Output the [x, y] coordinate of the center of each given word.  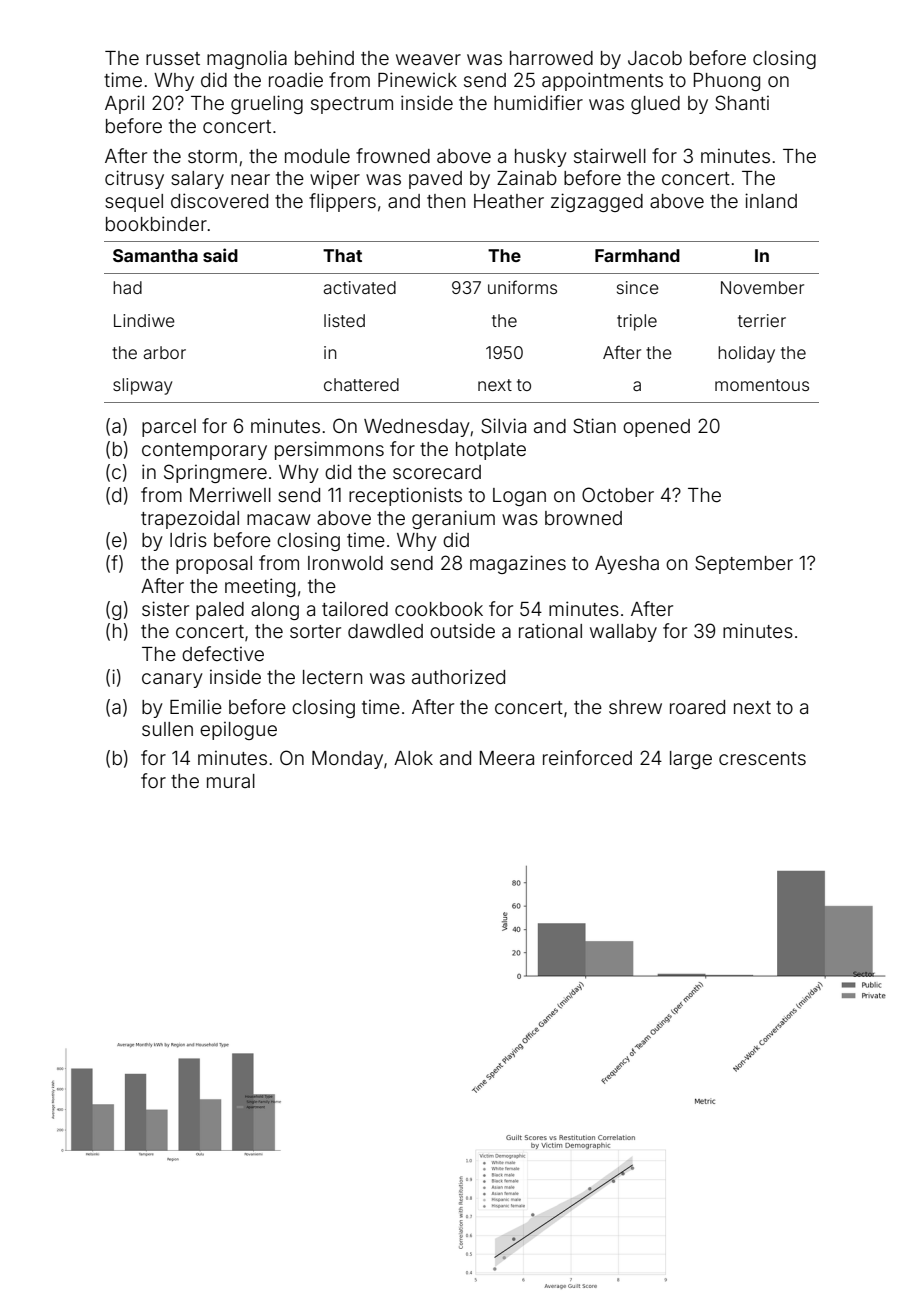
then [446, 201]
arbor [165, 352]
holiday [746, 354]
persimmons [329, 450]
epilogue [238, 730]
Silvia [503, 426]
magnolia [247, 59]
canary [172, 680]
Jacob [655, 58]
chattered [361, 384]
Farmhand [637, 255]
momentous [762, 385]
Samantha [155, 255]
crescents [762, 758]
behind [324, 57]
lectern [332, 677]
